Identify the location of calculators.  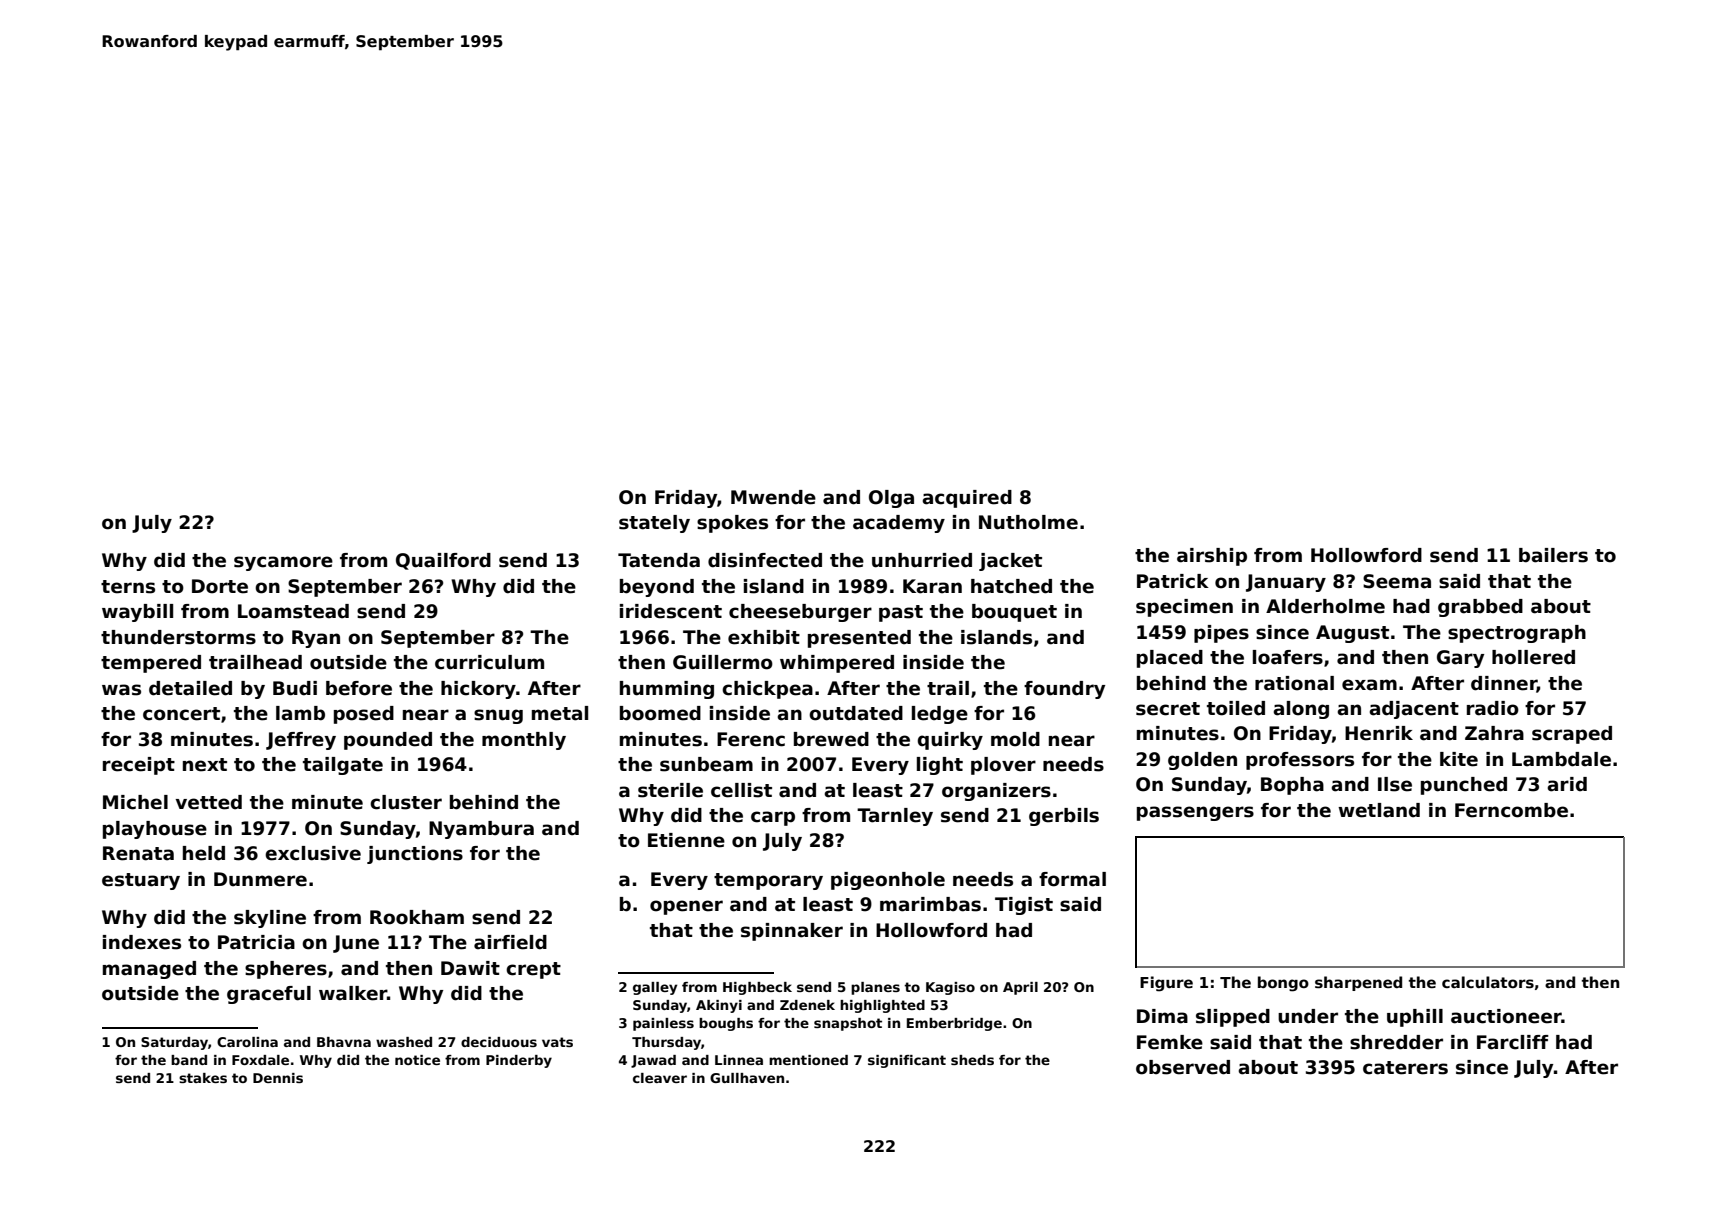
(1488, 982).
